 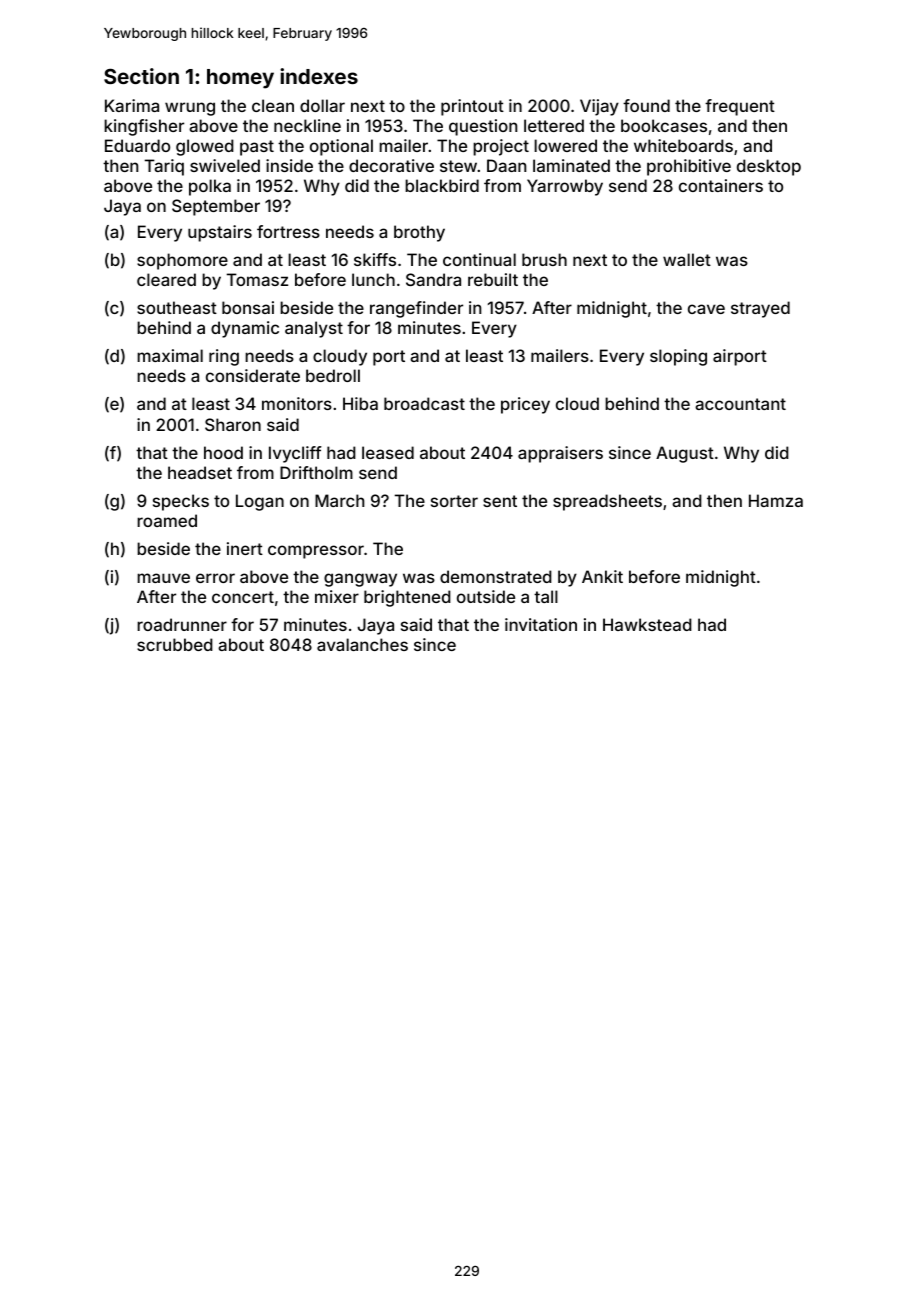 What do you see at coordinates (740, 107) in the page?
I see `frequent` at bounding box center [740, 107].
